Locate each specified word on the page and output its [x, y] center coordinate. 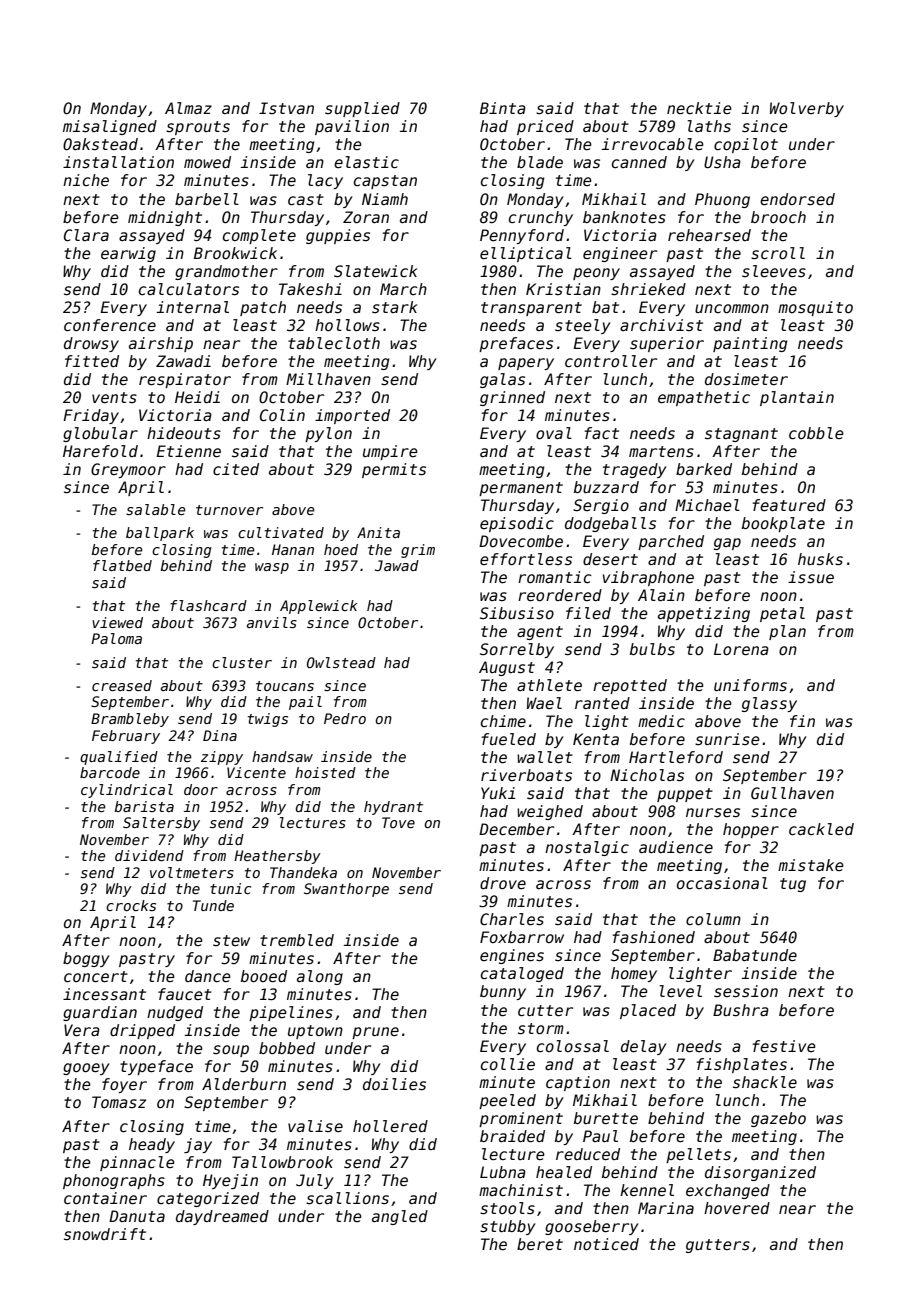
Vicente [256, 772]
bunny [503, 992]
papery [526, 364]
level [681, 991]
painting [750, 344]
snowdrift [105, 1234]
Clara [86, 235]
